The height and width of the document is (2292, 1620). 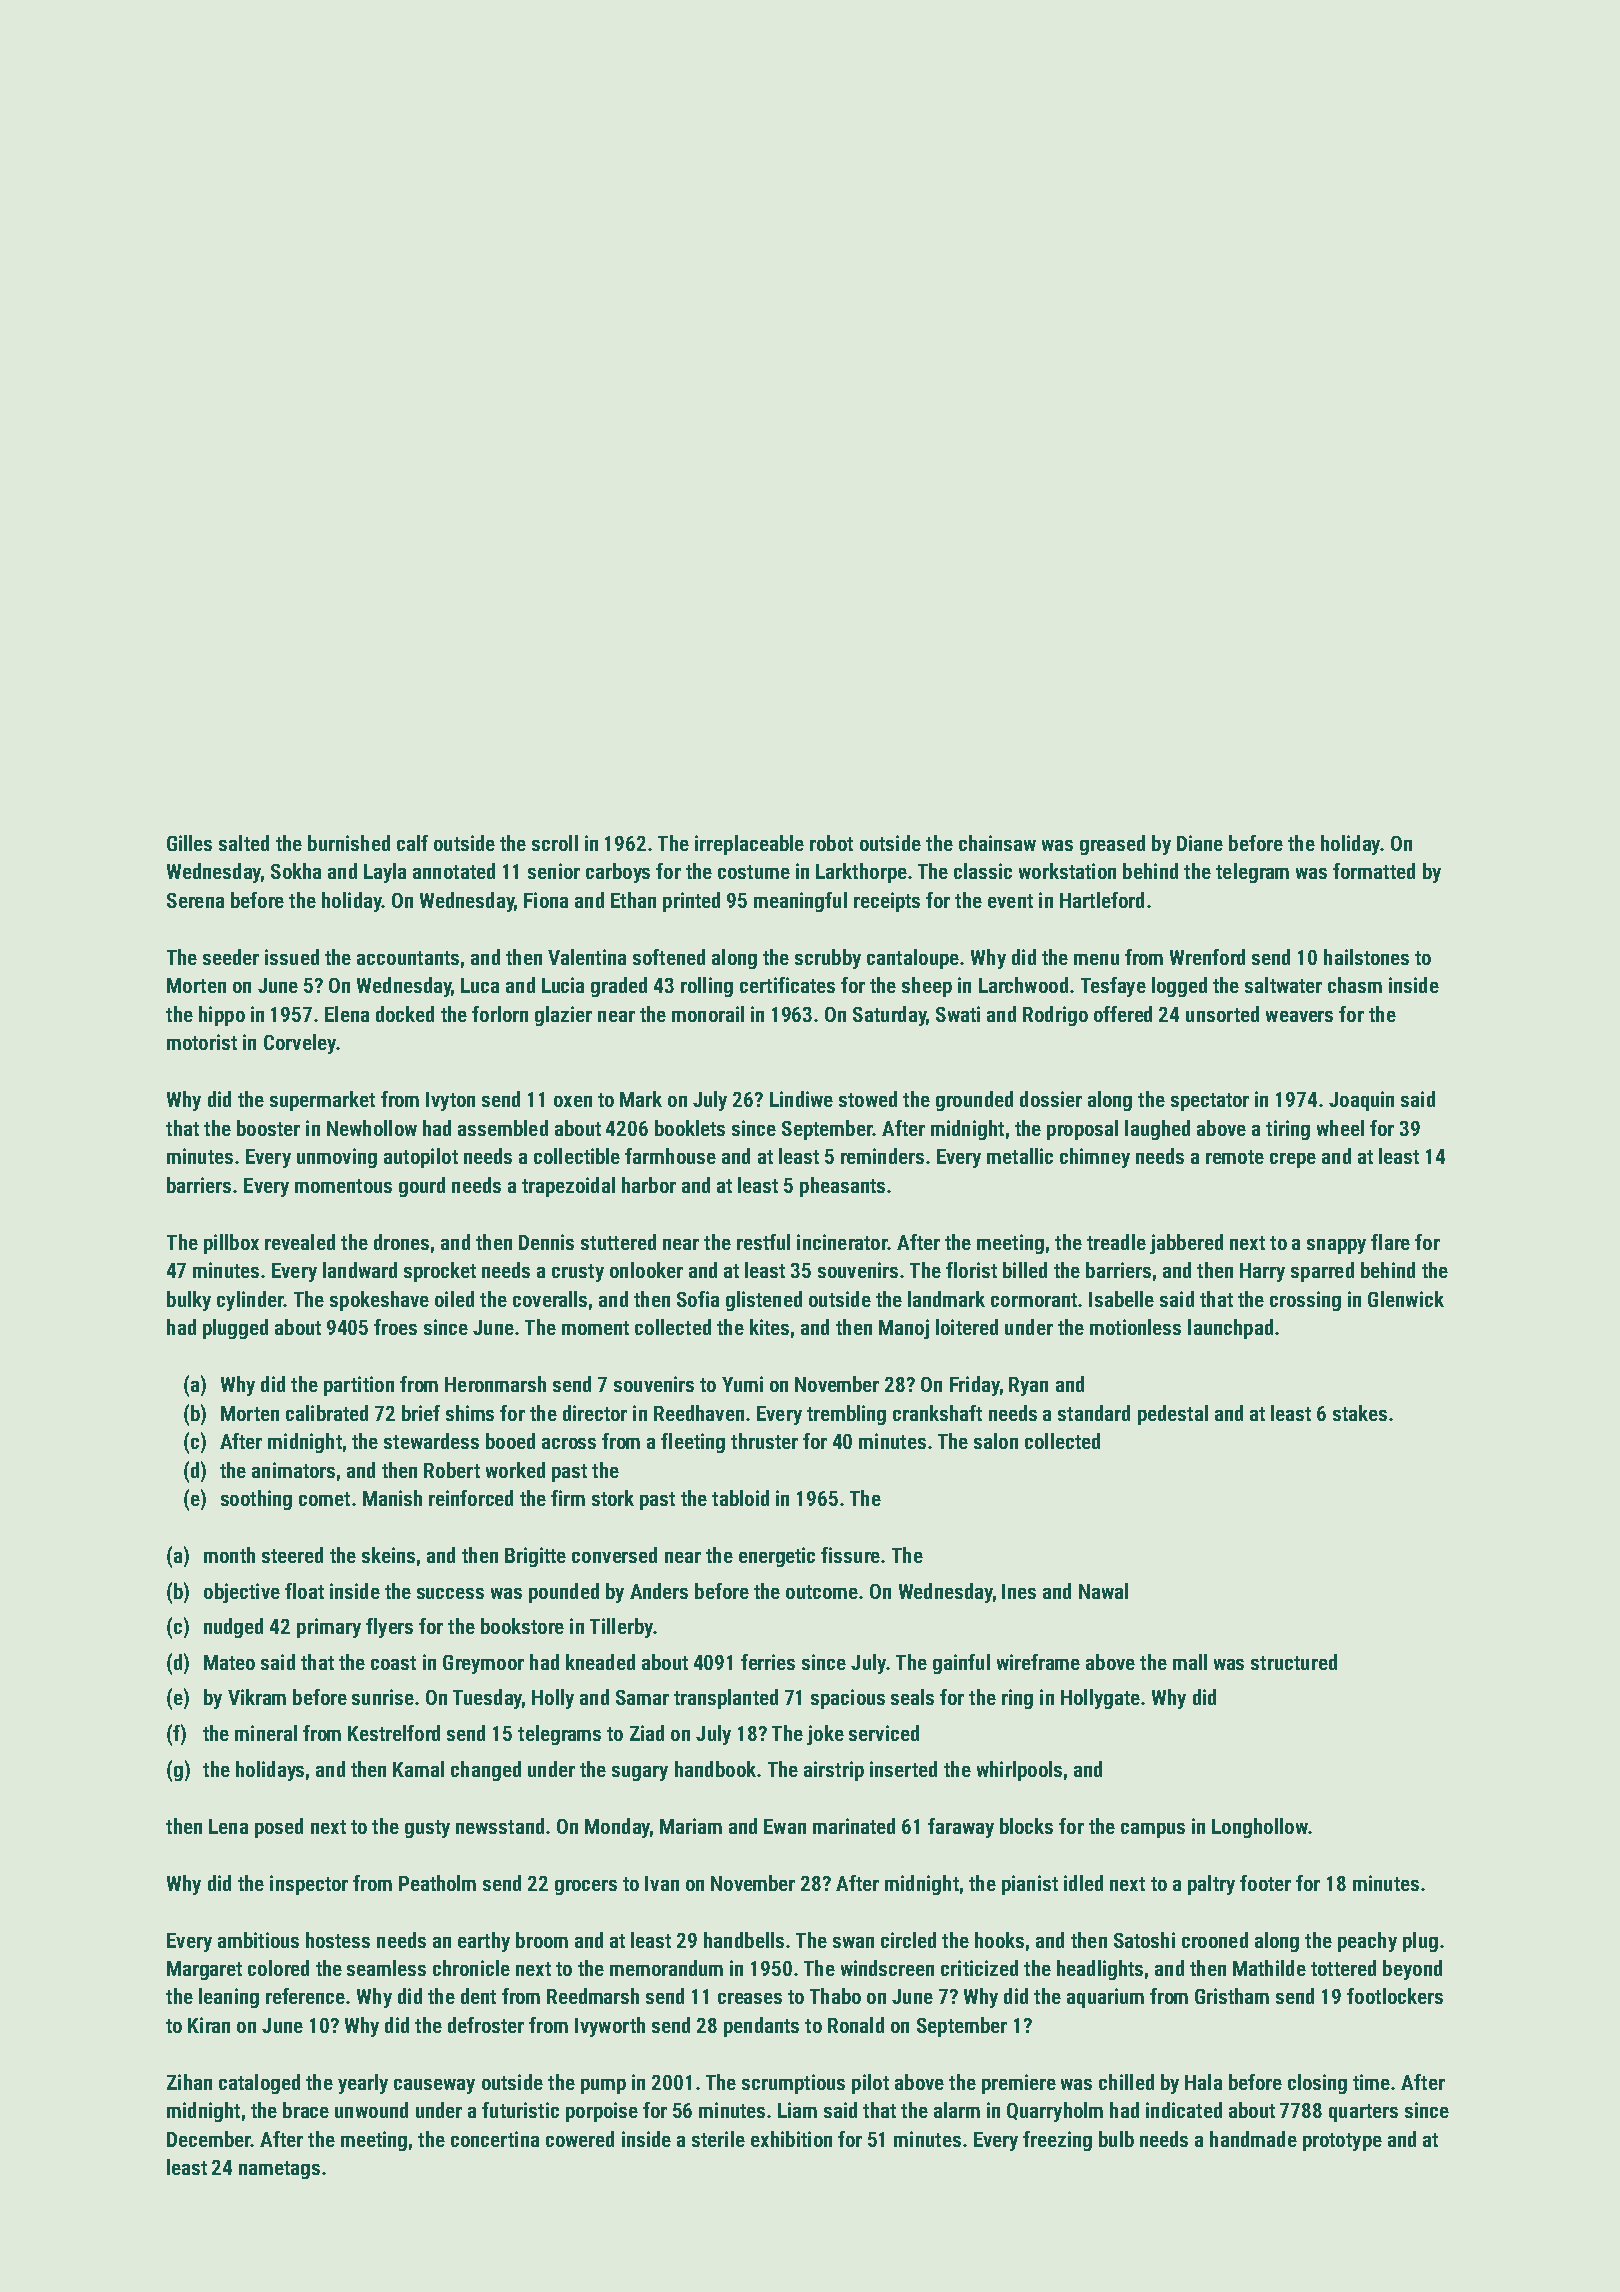 I want to click on inserted, so click(x=903, y=1769).
